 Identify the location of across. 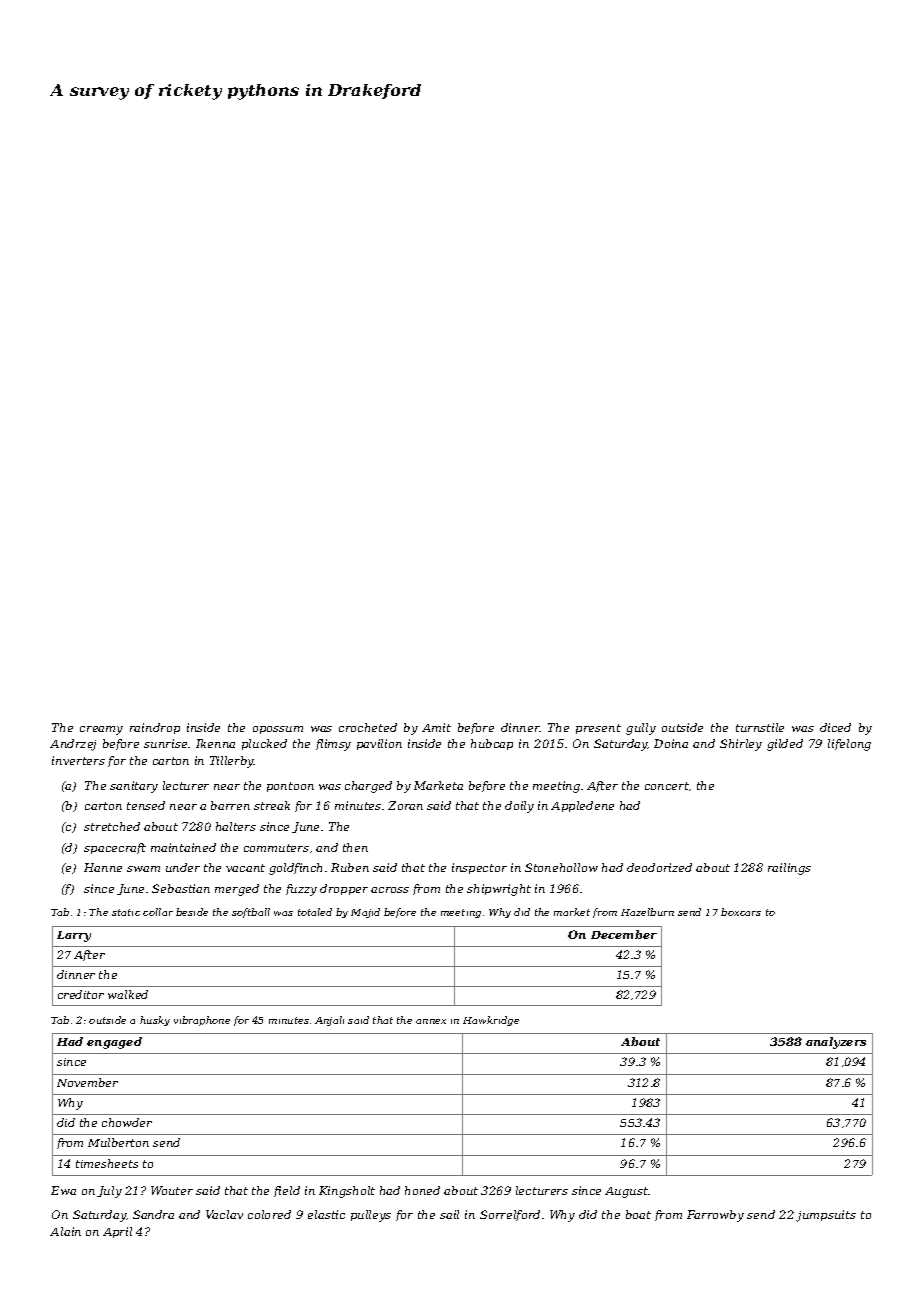
(390, 890).
